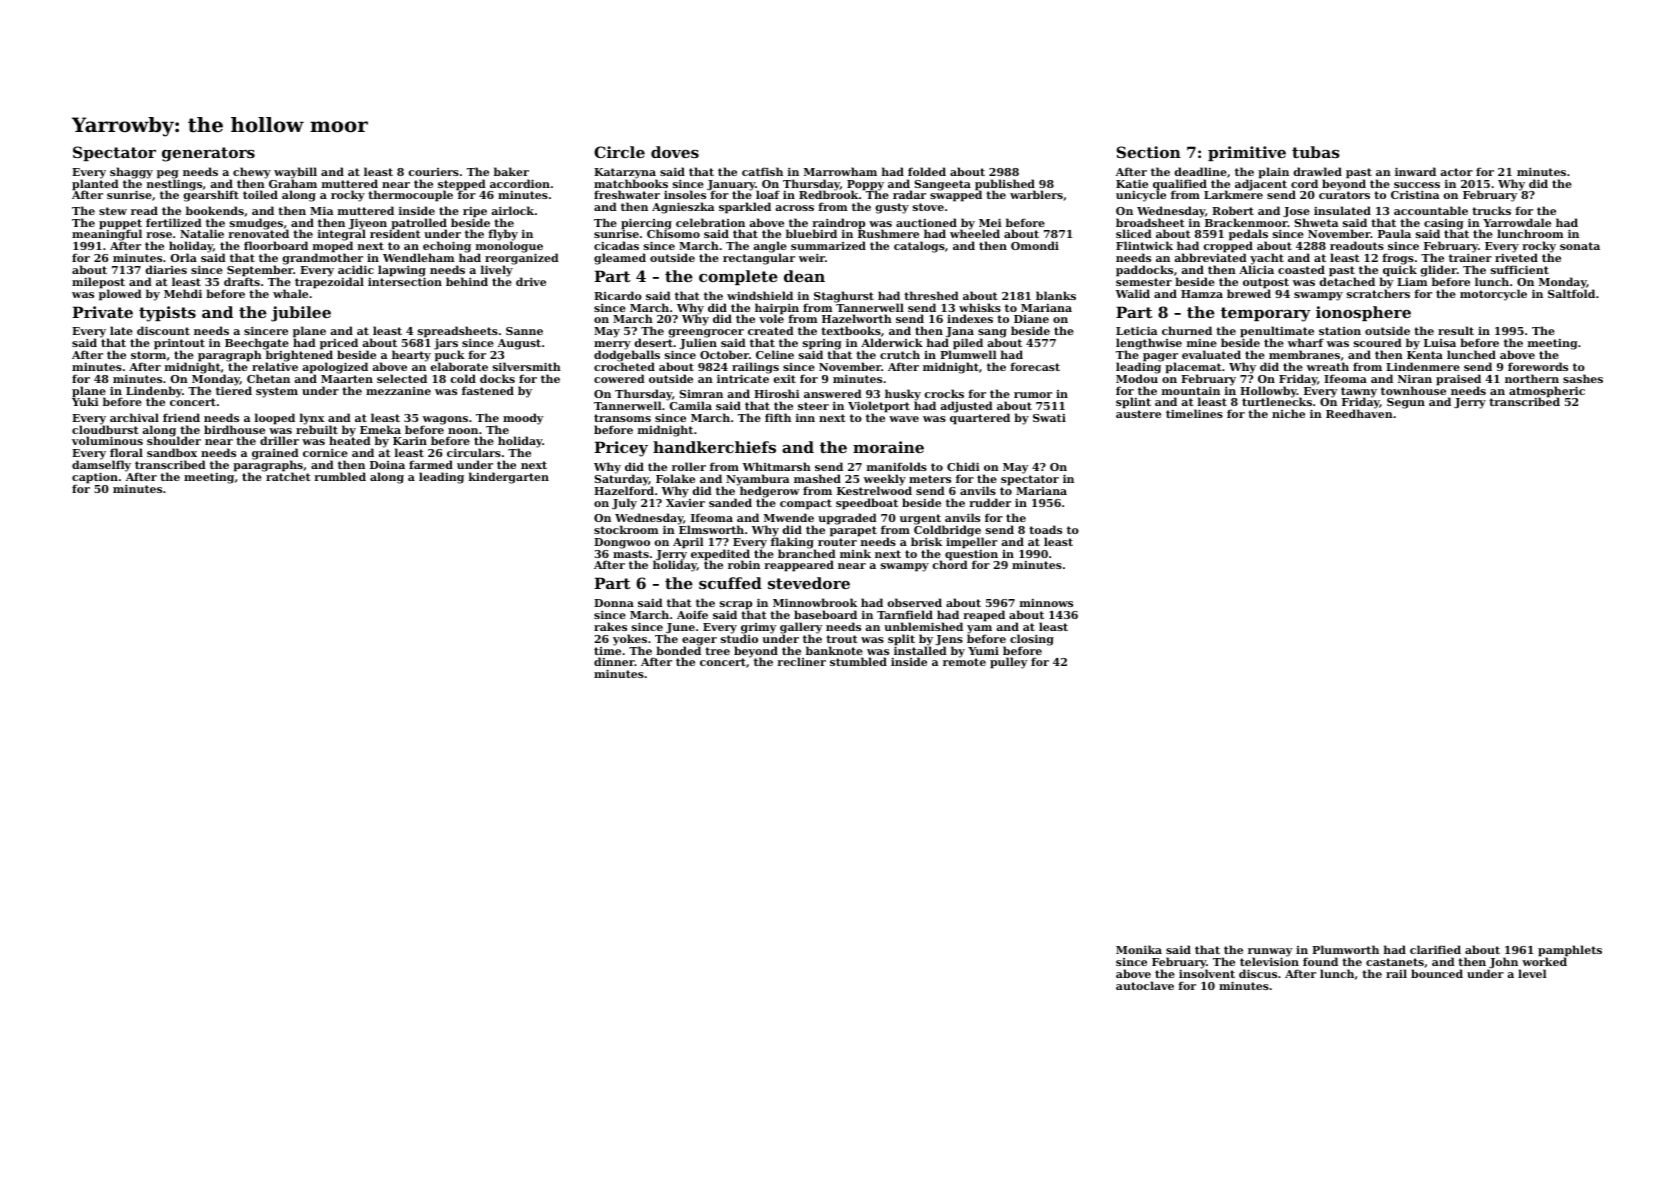 Image resolution: width=1678 pixels, height=1186 pixels. What do you see at coordinates (1316, 152) in the screenshot?
I see `tubas` at bounding box center [1316, 152].
